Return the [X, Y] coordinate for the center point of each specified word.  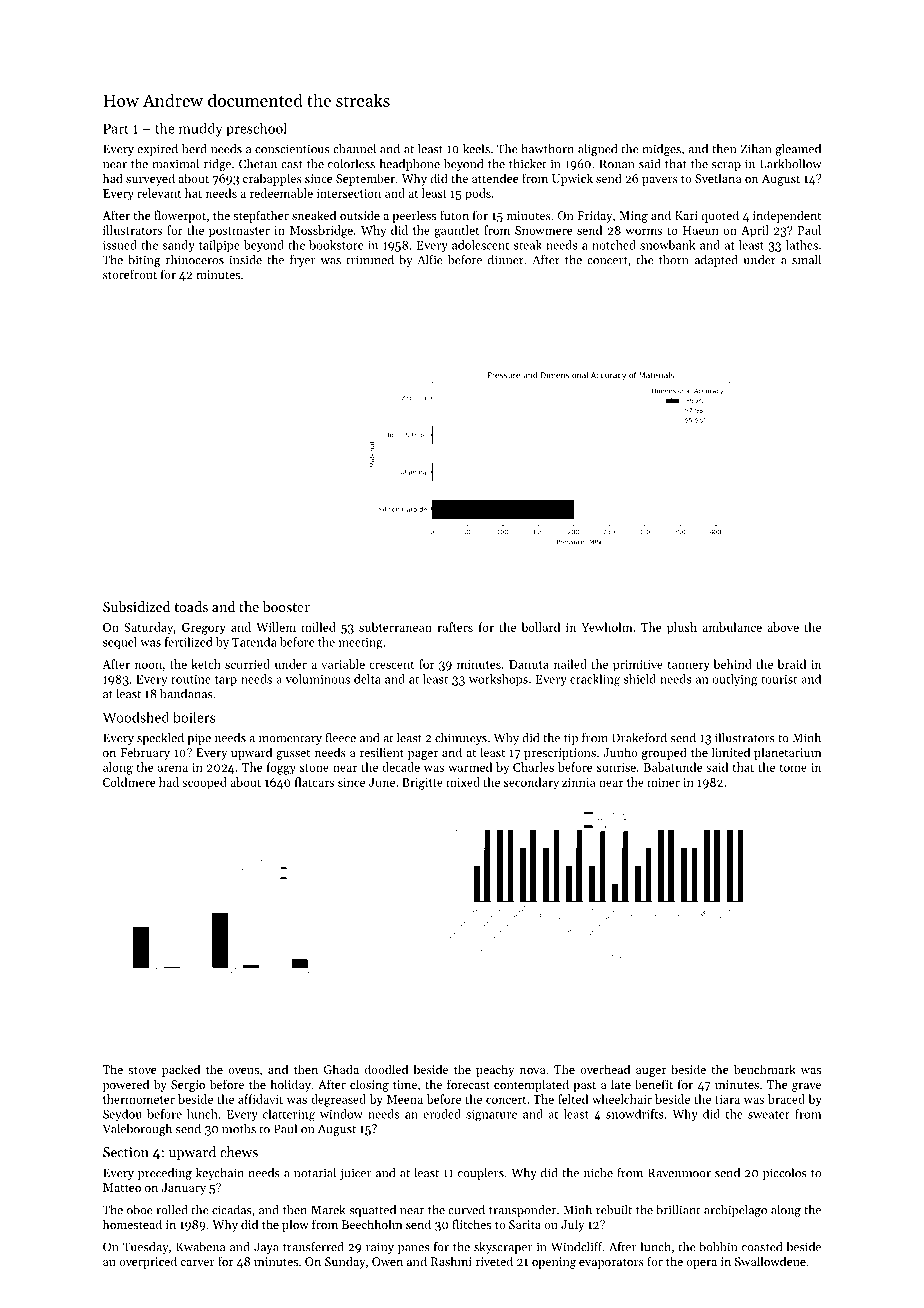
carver [198, 1263]
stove [142, 1070]
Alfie [430, 260]
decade [401, 767]
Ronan [617, 164]
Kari [686, 215]
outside [360, 215]
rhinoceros [195, 260]
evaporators [611, 1263]
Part [116, 128]
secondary [531, 783]
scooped [204, 783]
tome [793, 768]
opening [554, 1263]
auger [651, 1072]
